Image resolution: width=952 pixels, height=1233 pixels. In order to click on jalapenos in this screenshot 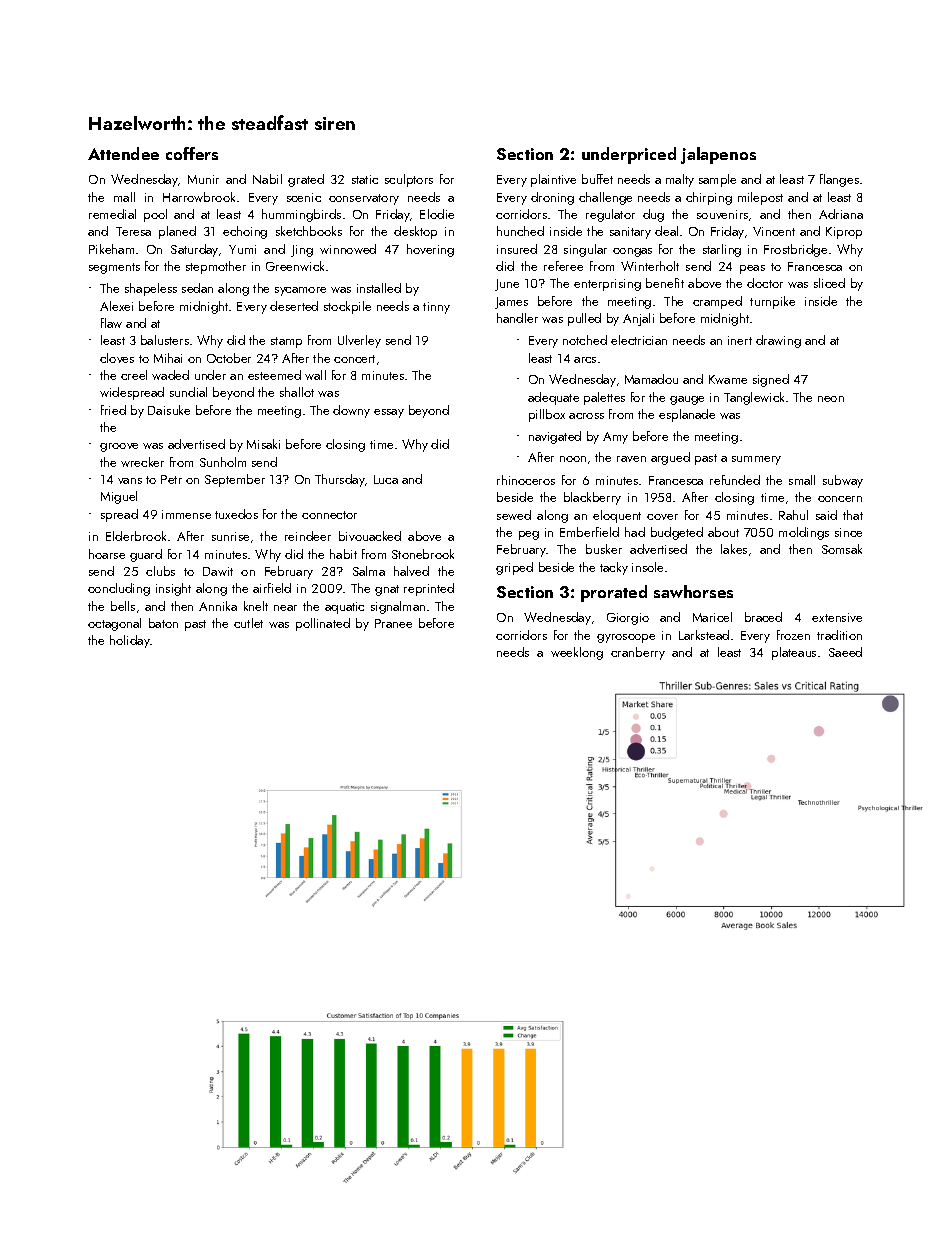, I will do `click(718, 155)`.
